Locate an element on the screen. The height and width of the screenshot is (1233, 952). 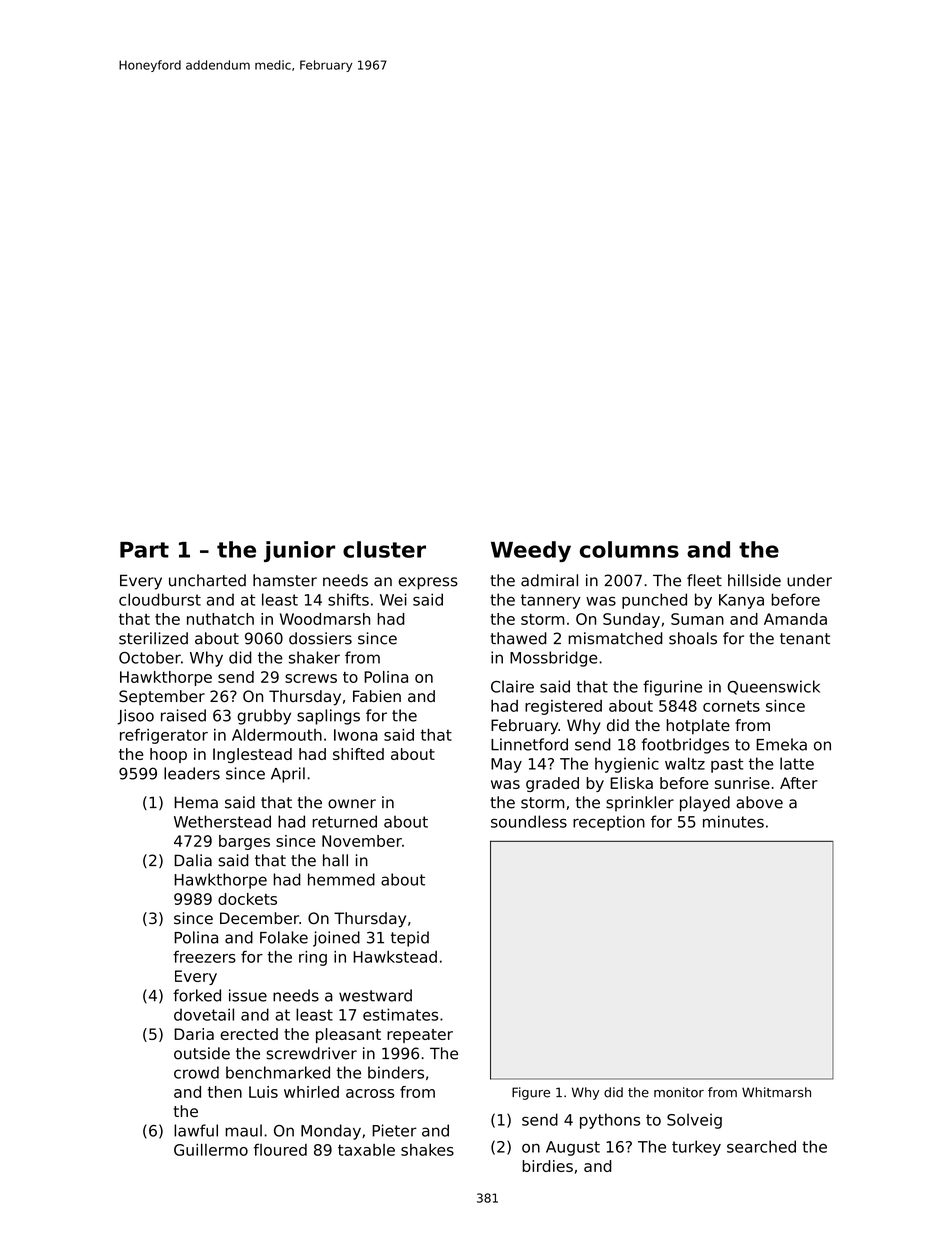
Fabien is located at coordinates (377, 696).
